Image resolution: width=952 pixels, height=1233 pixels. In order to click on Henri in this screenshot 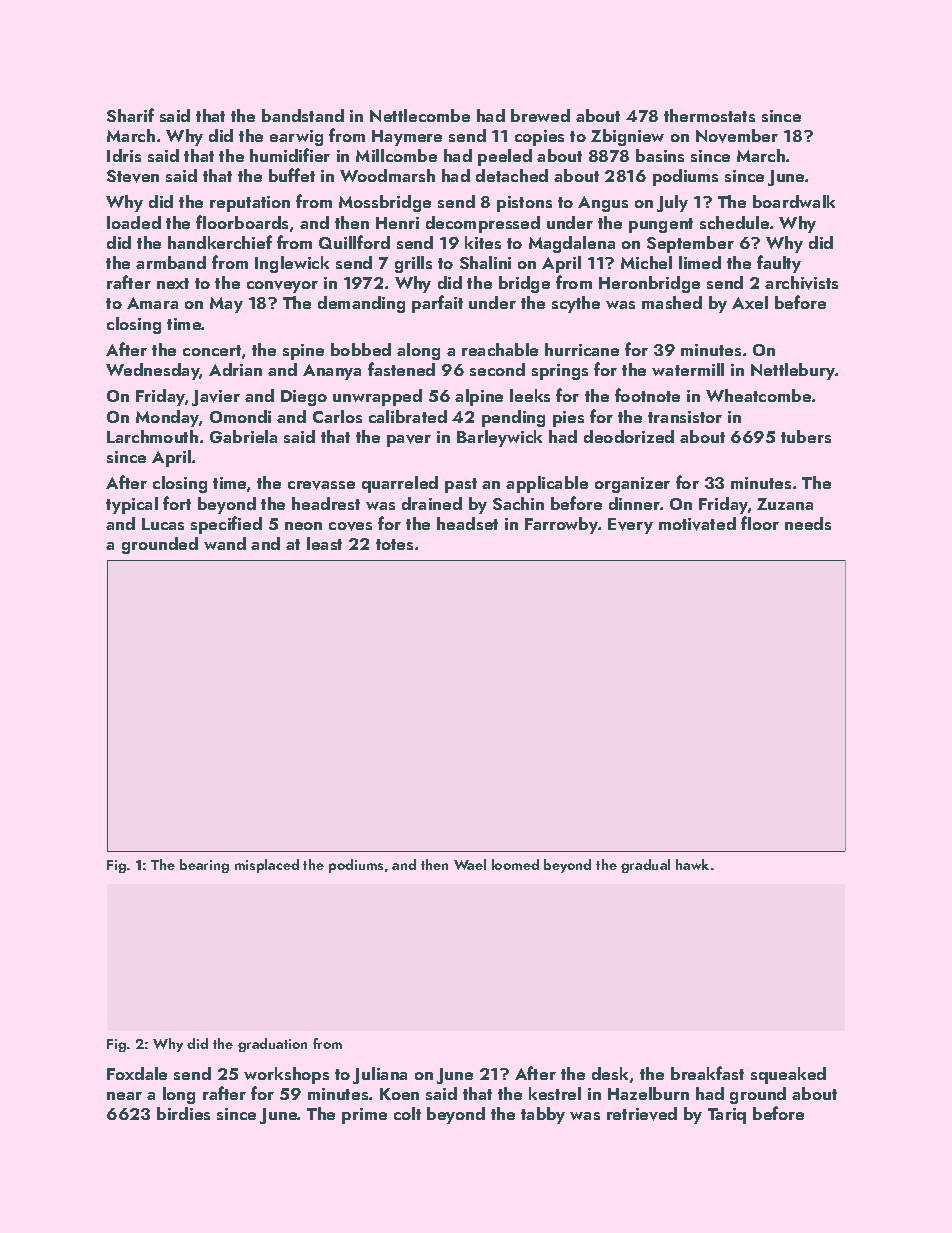, I will do `click(397, 223)`.
